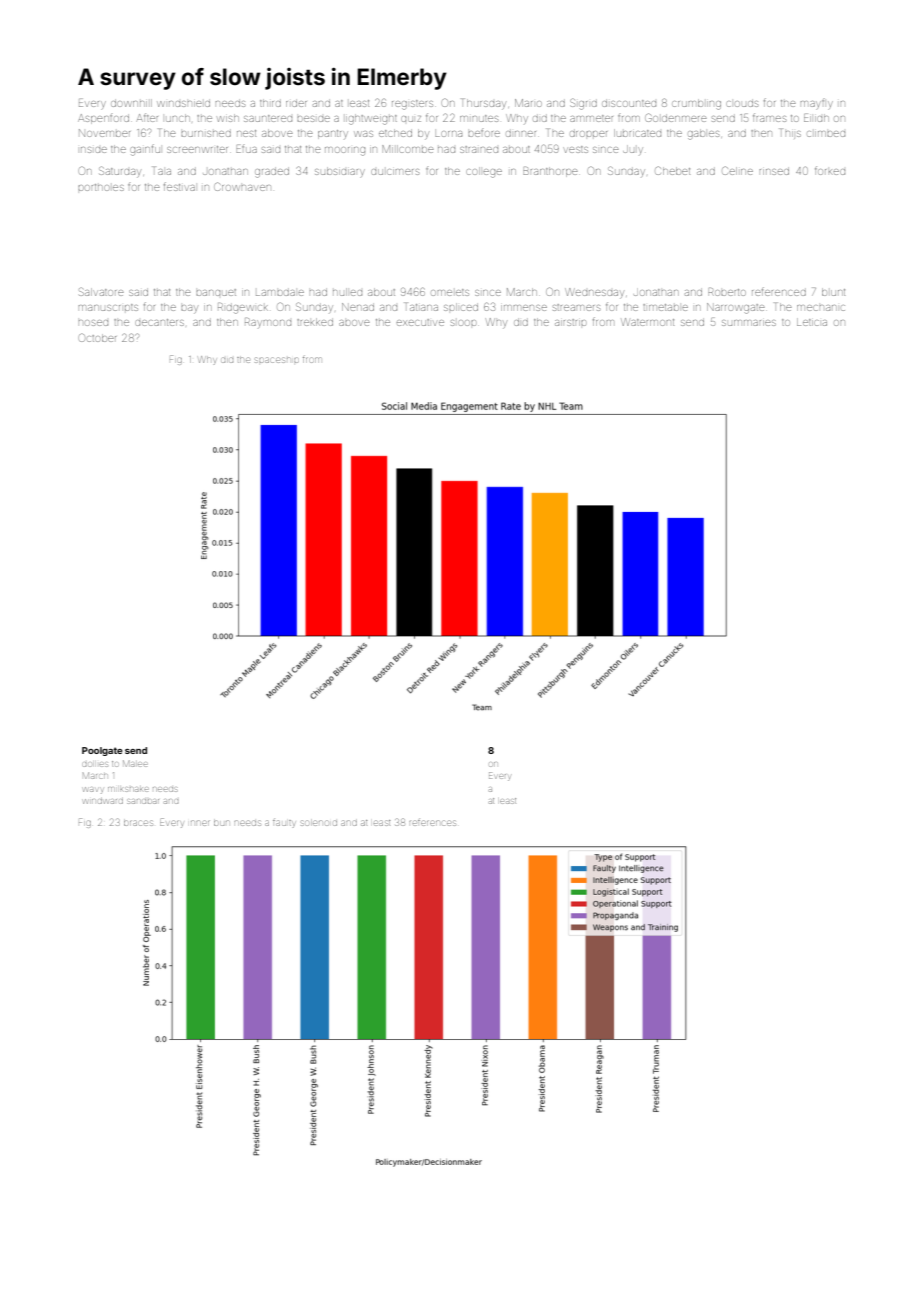 The height and width of the page is (1308, 924). I want to click on references, so click(432, 823).
